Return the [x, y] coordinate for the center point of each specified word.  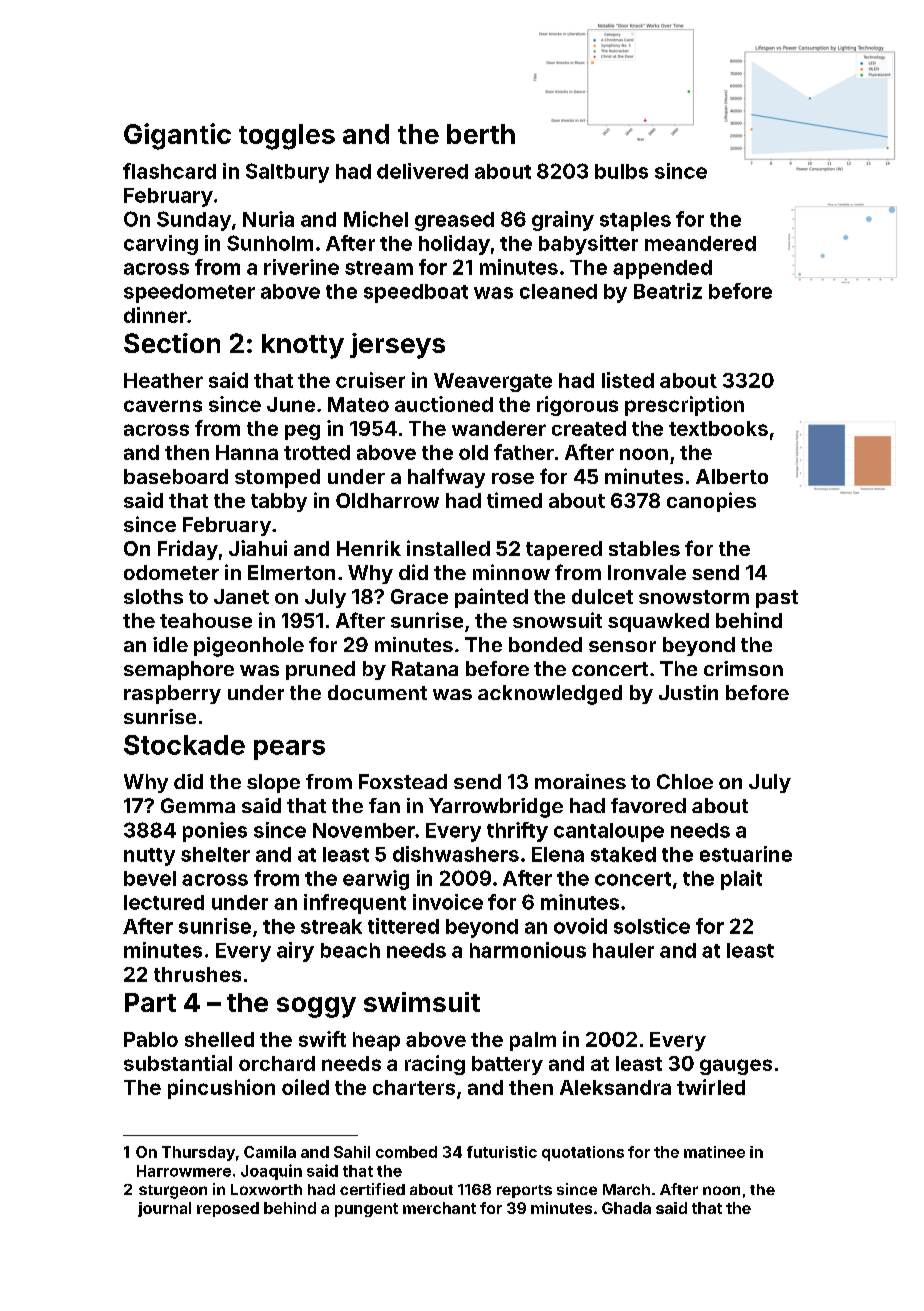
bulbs [621, 171]
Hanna [247, 452]
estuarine [746, 854]
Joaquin [271, 1172]
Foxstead [403, 781]
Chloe [685, 781]
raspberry [172, 694]
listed [628, 380]
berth [481, 134]
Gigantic [177, 136]
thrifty [517, 832]
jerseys [397, 346]
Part [150, 1002]
